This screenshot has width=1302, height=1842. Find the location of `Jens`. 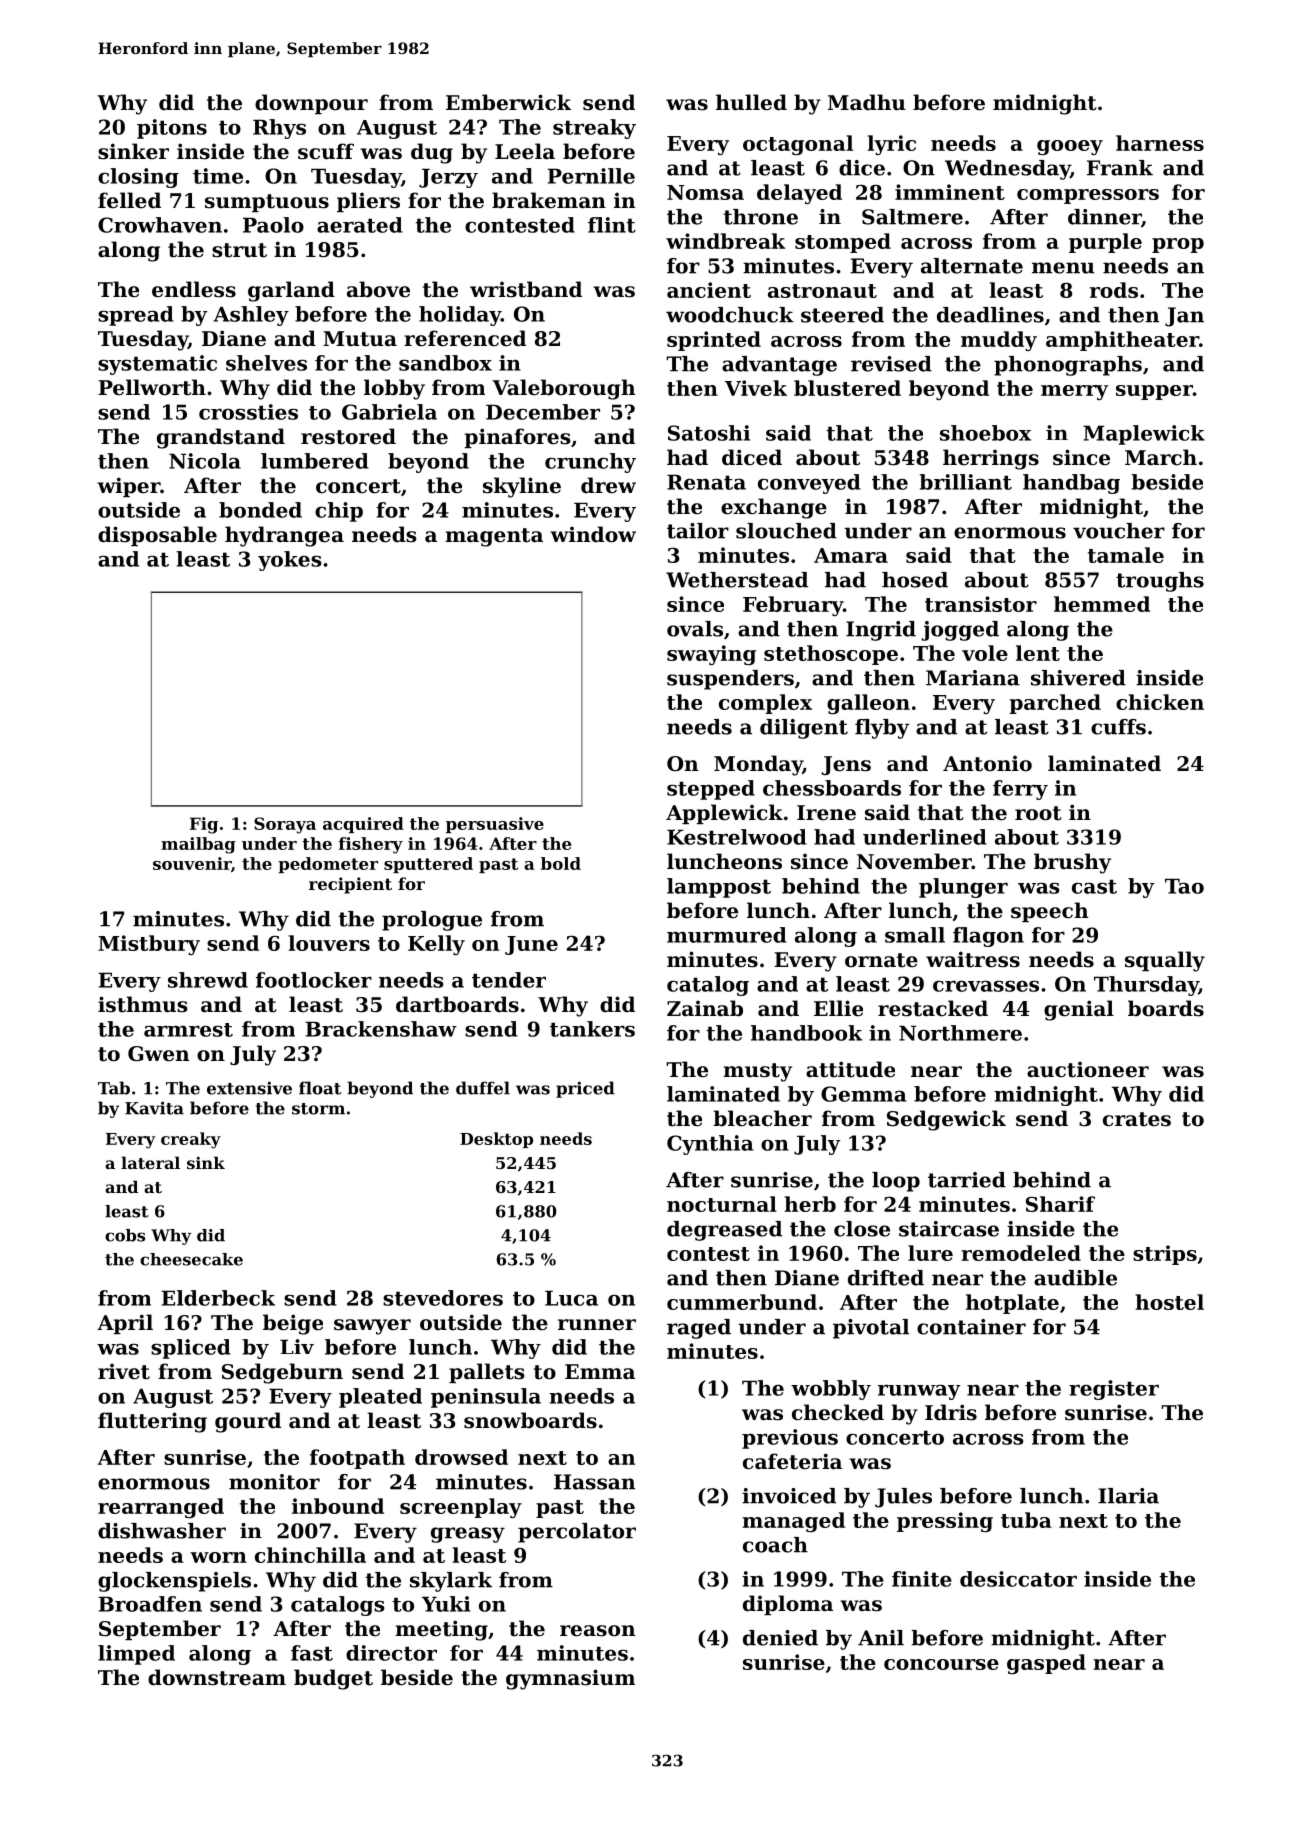

Jens is located at coordinates (846, 765).
